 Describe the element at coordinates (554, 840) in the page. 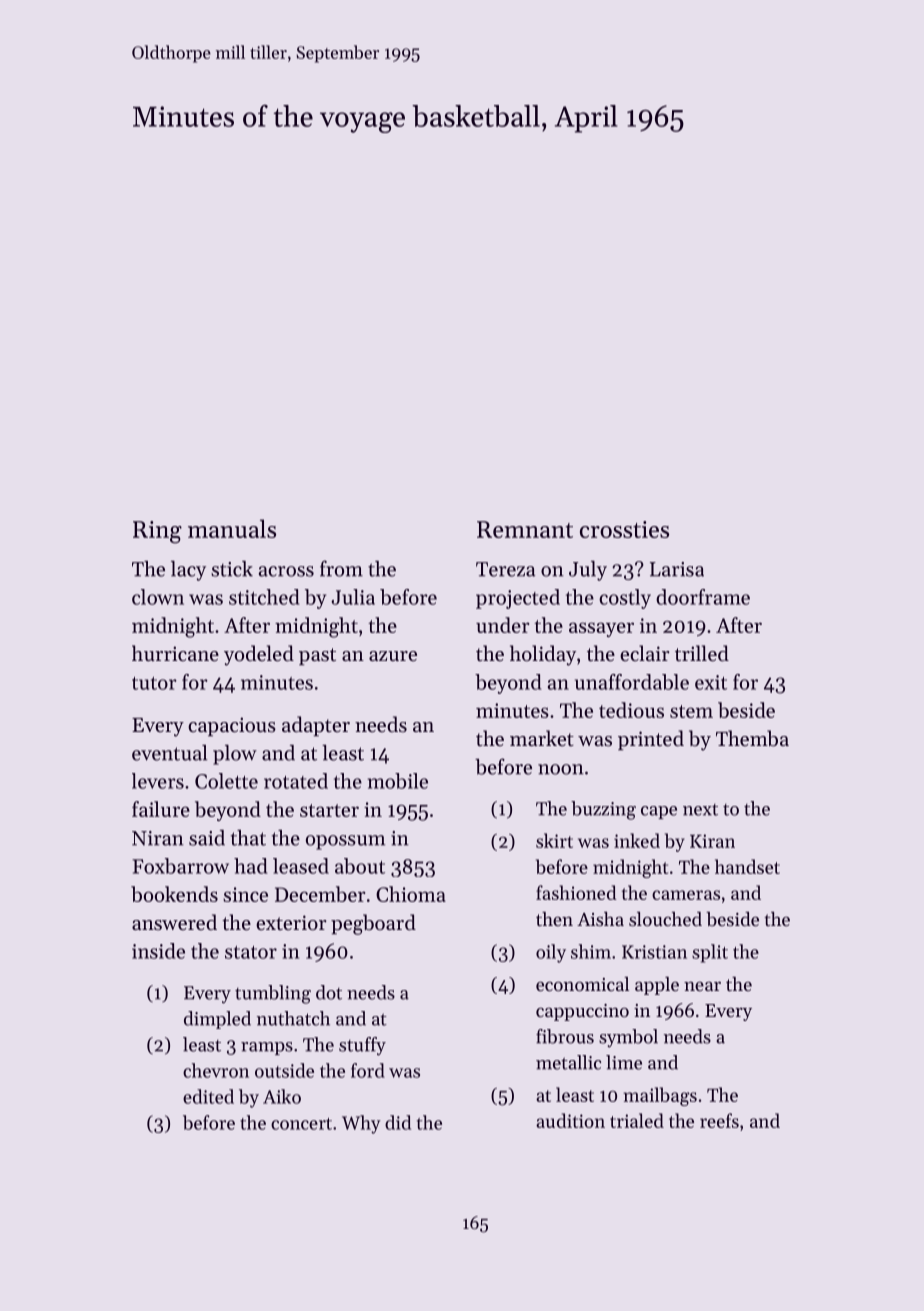

I see `skirt` at that location.
